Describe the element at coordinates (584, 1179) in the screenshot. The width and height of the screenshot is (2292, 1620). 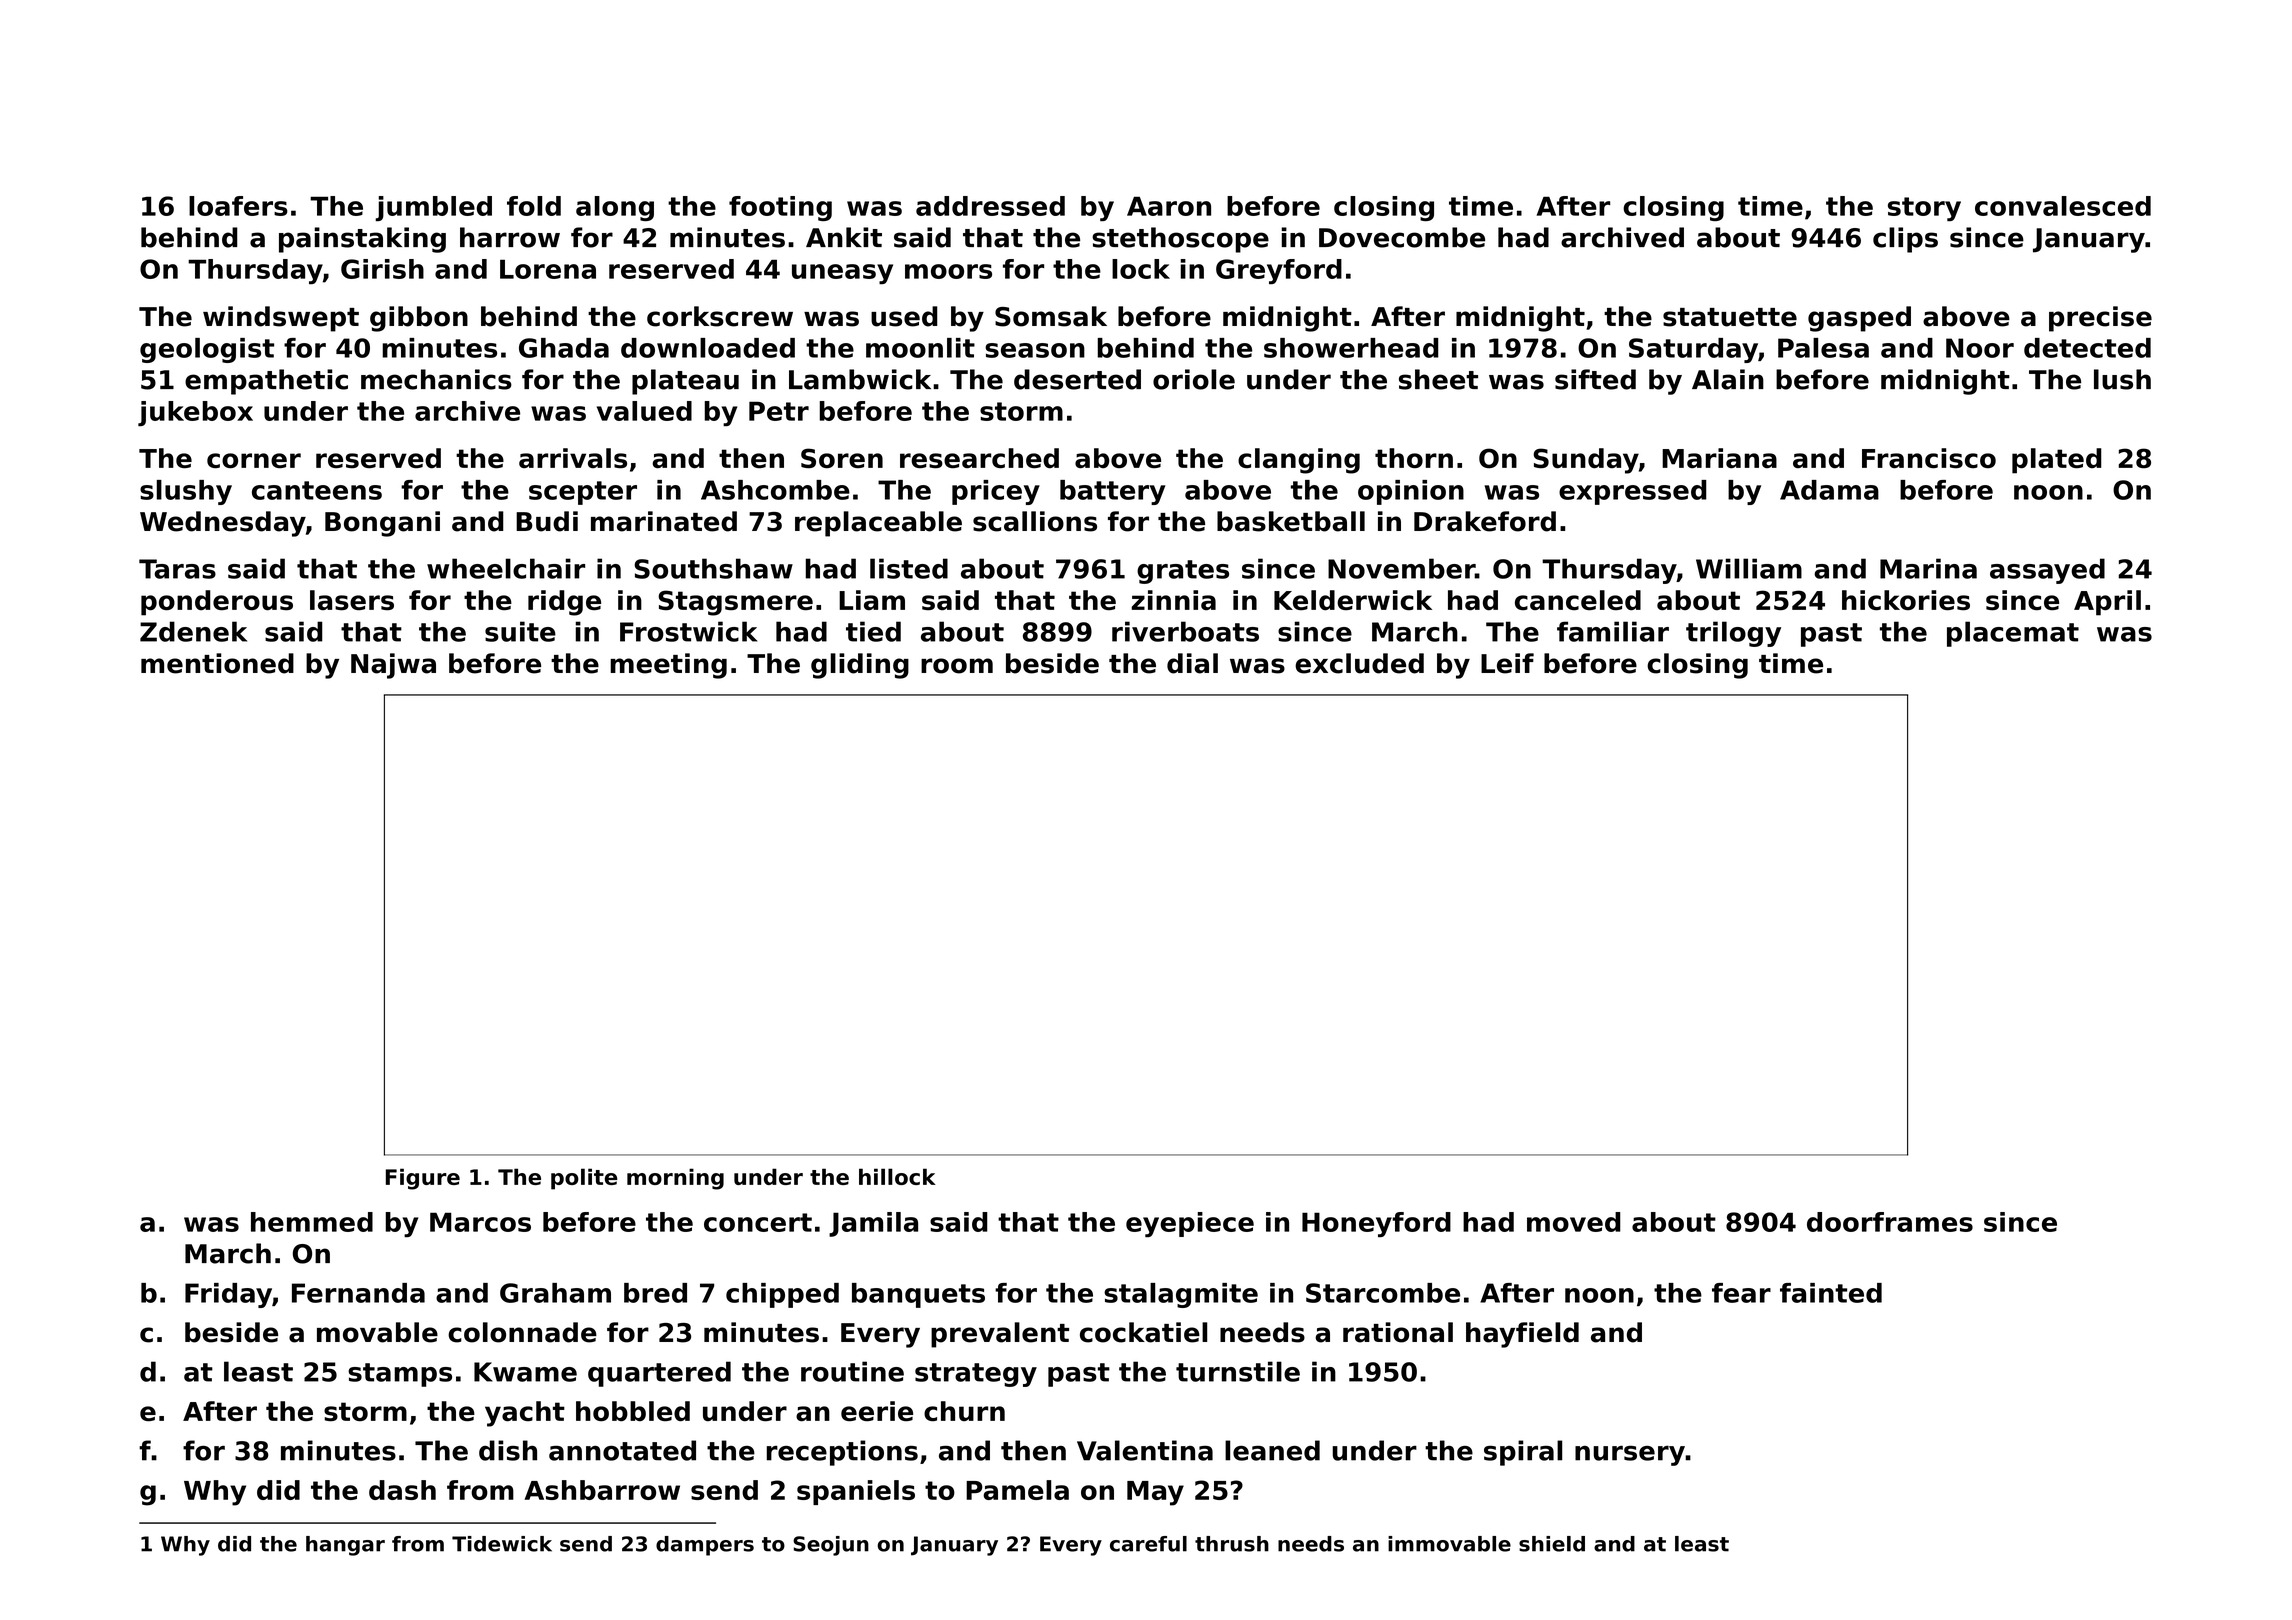
I see `polite` at that location.
